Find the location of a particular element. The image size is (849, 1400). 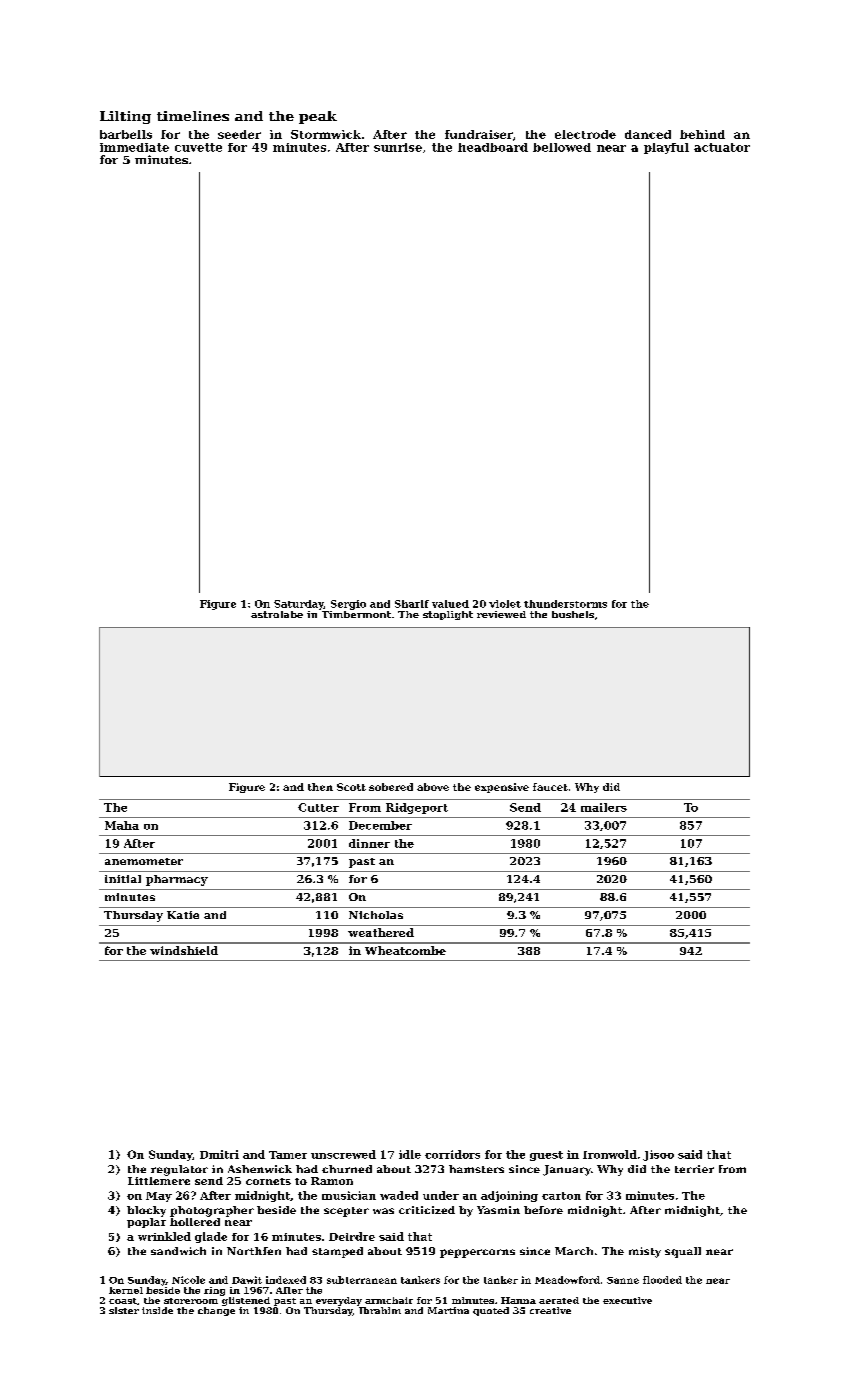

bellowed is located at coordinates (562, 147).
